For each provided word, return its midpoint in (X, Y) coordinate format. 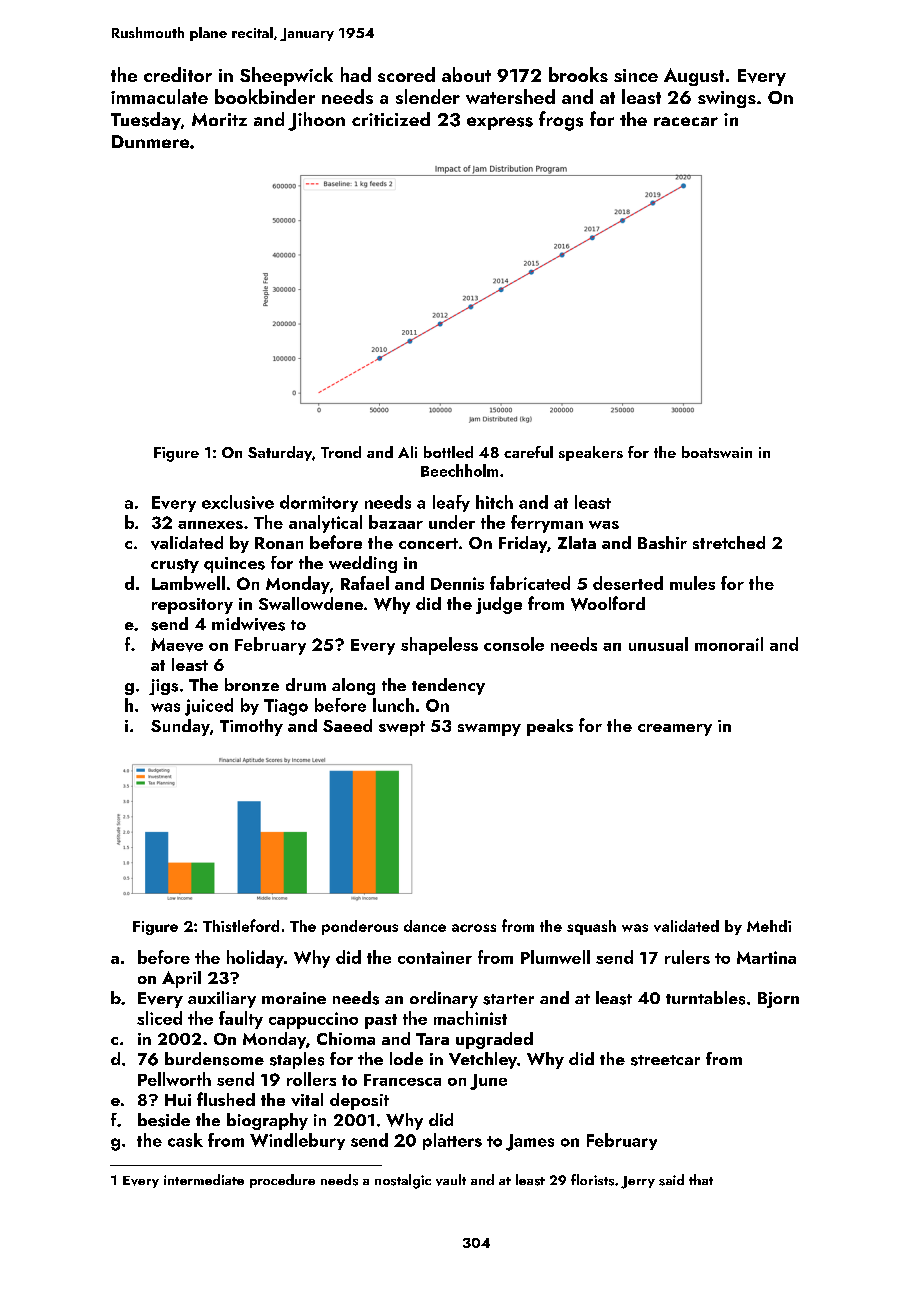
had (356, 74)
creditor (178, 74)
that (701, 1179)
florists (592, 1180)
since (636, 75)
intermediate (204, 1179)
